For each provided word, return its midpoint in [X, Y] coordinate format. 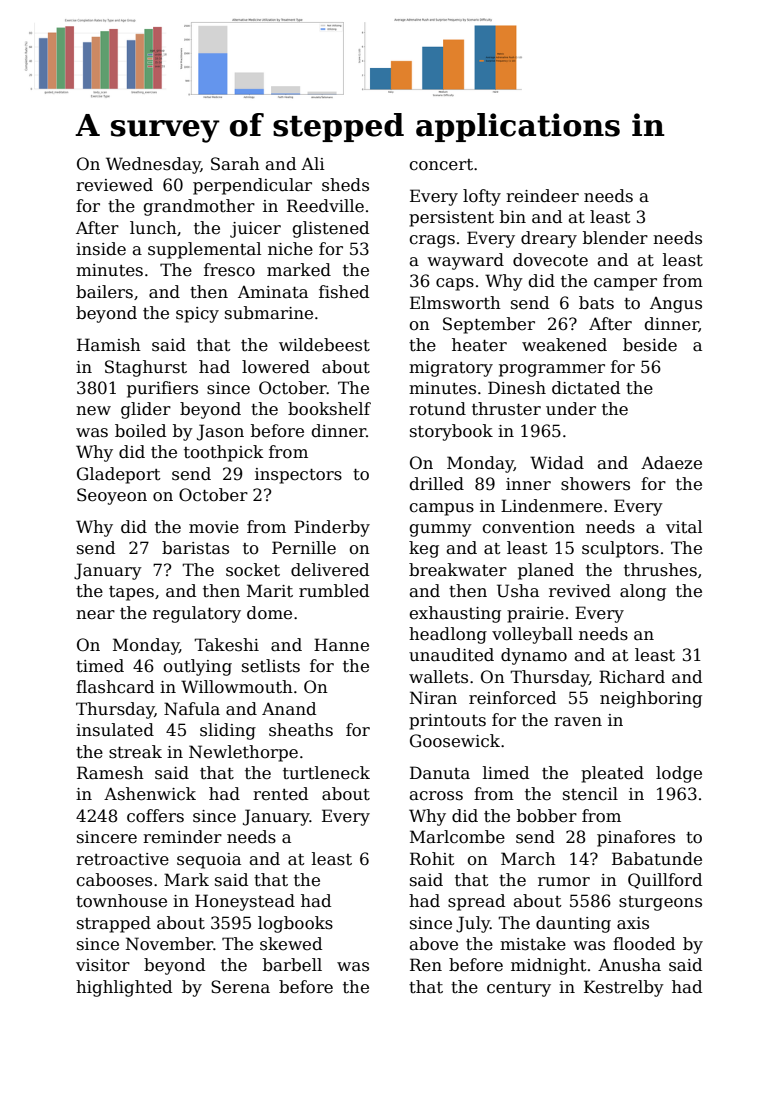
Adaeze [671, 463]
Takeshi [226, 645]
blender [615, 238]
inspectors [298, 476]
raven [578, 722]
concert [441, 165]
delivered [330, 570]
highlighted [124, 988]
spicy [197, 315]
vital [684, 527]
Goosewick [455, 741]
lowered [276, 367]
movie [214, 527]
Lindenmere [551, 506]
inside [101, 249]
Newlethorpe [243, 753]
